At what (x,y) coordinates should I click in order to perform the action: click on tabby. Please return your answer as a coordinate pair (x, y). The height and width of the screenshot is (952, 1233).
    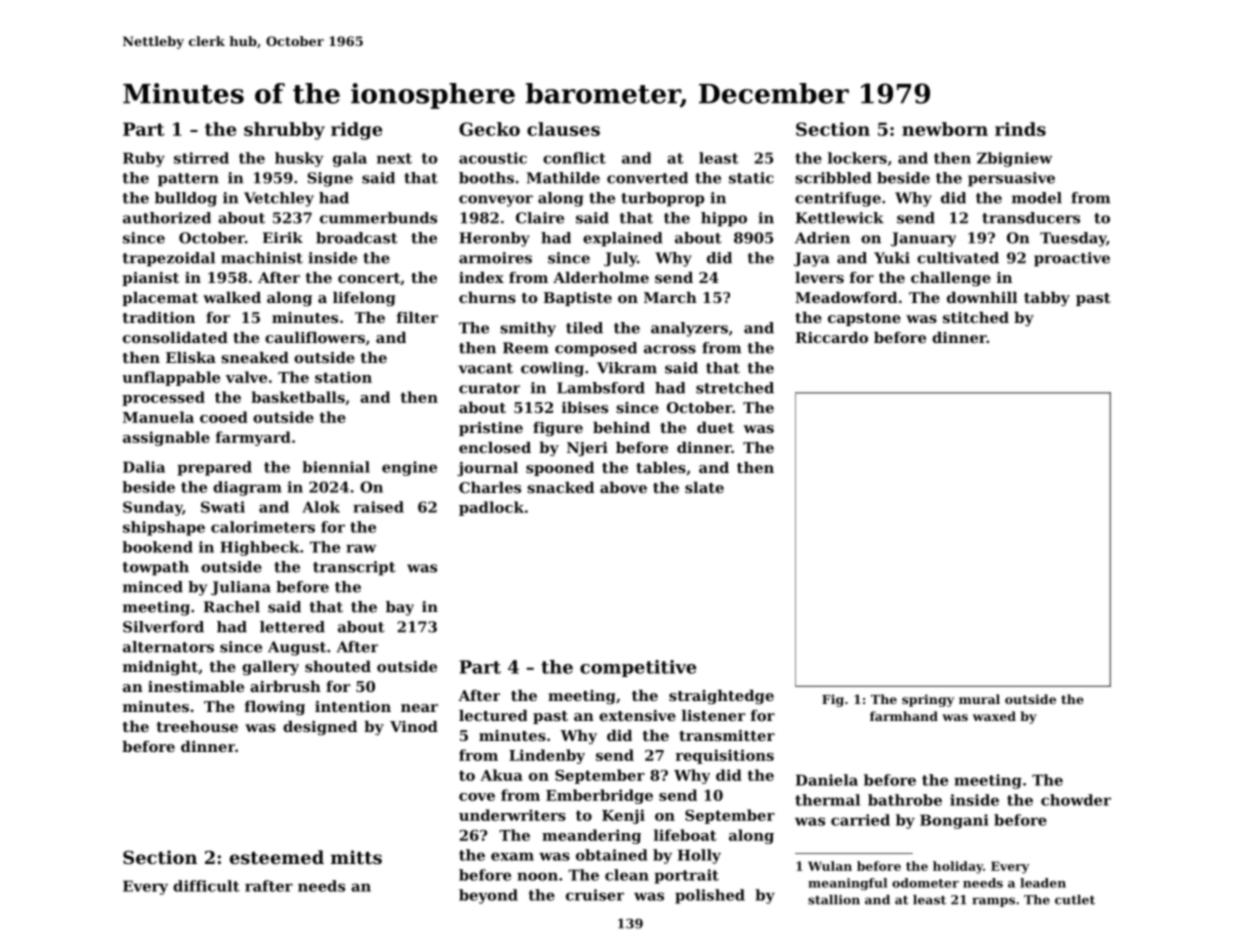
    Looking at the image, I should click on (1047, 299).
